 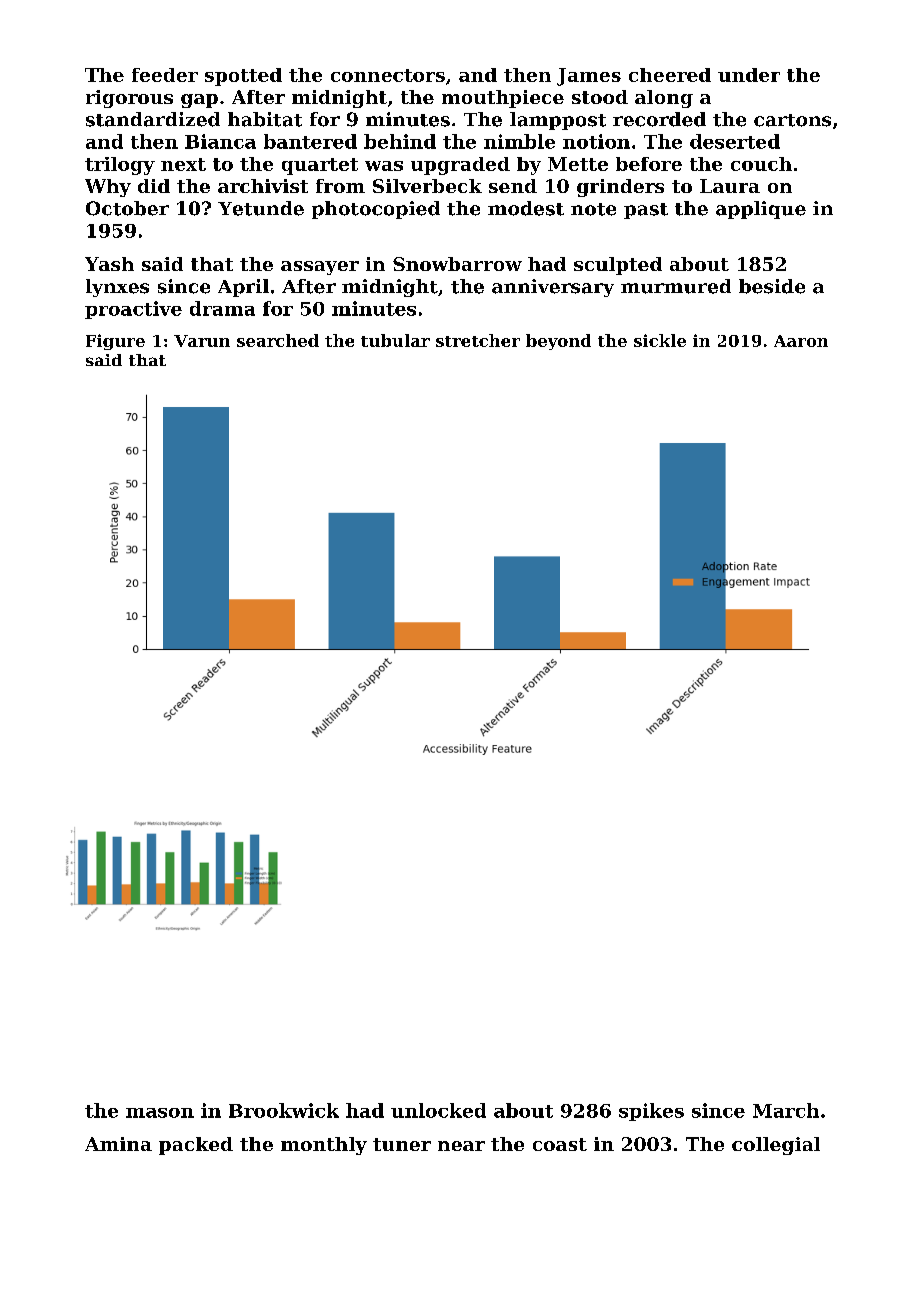 I want to click on near, so click(x=461, y=1146).
